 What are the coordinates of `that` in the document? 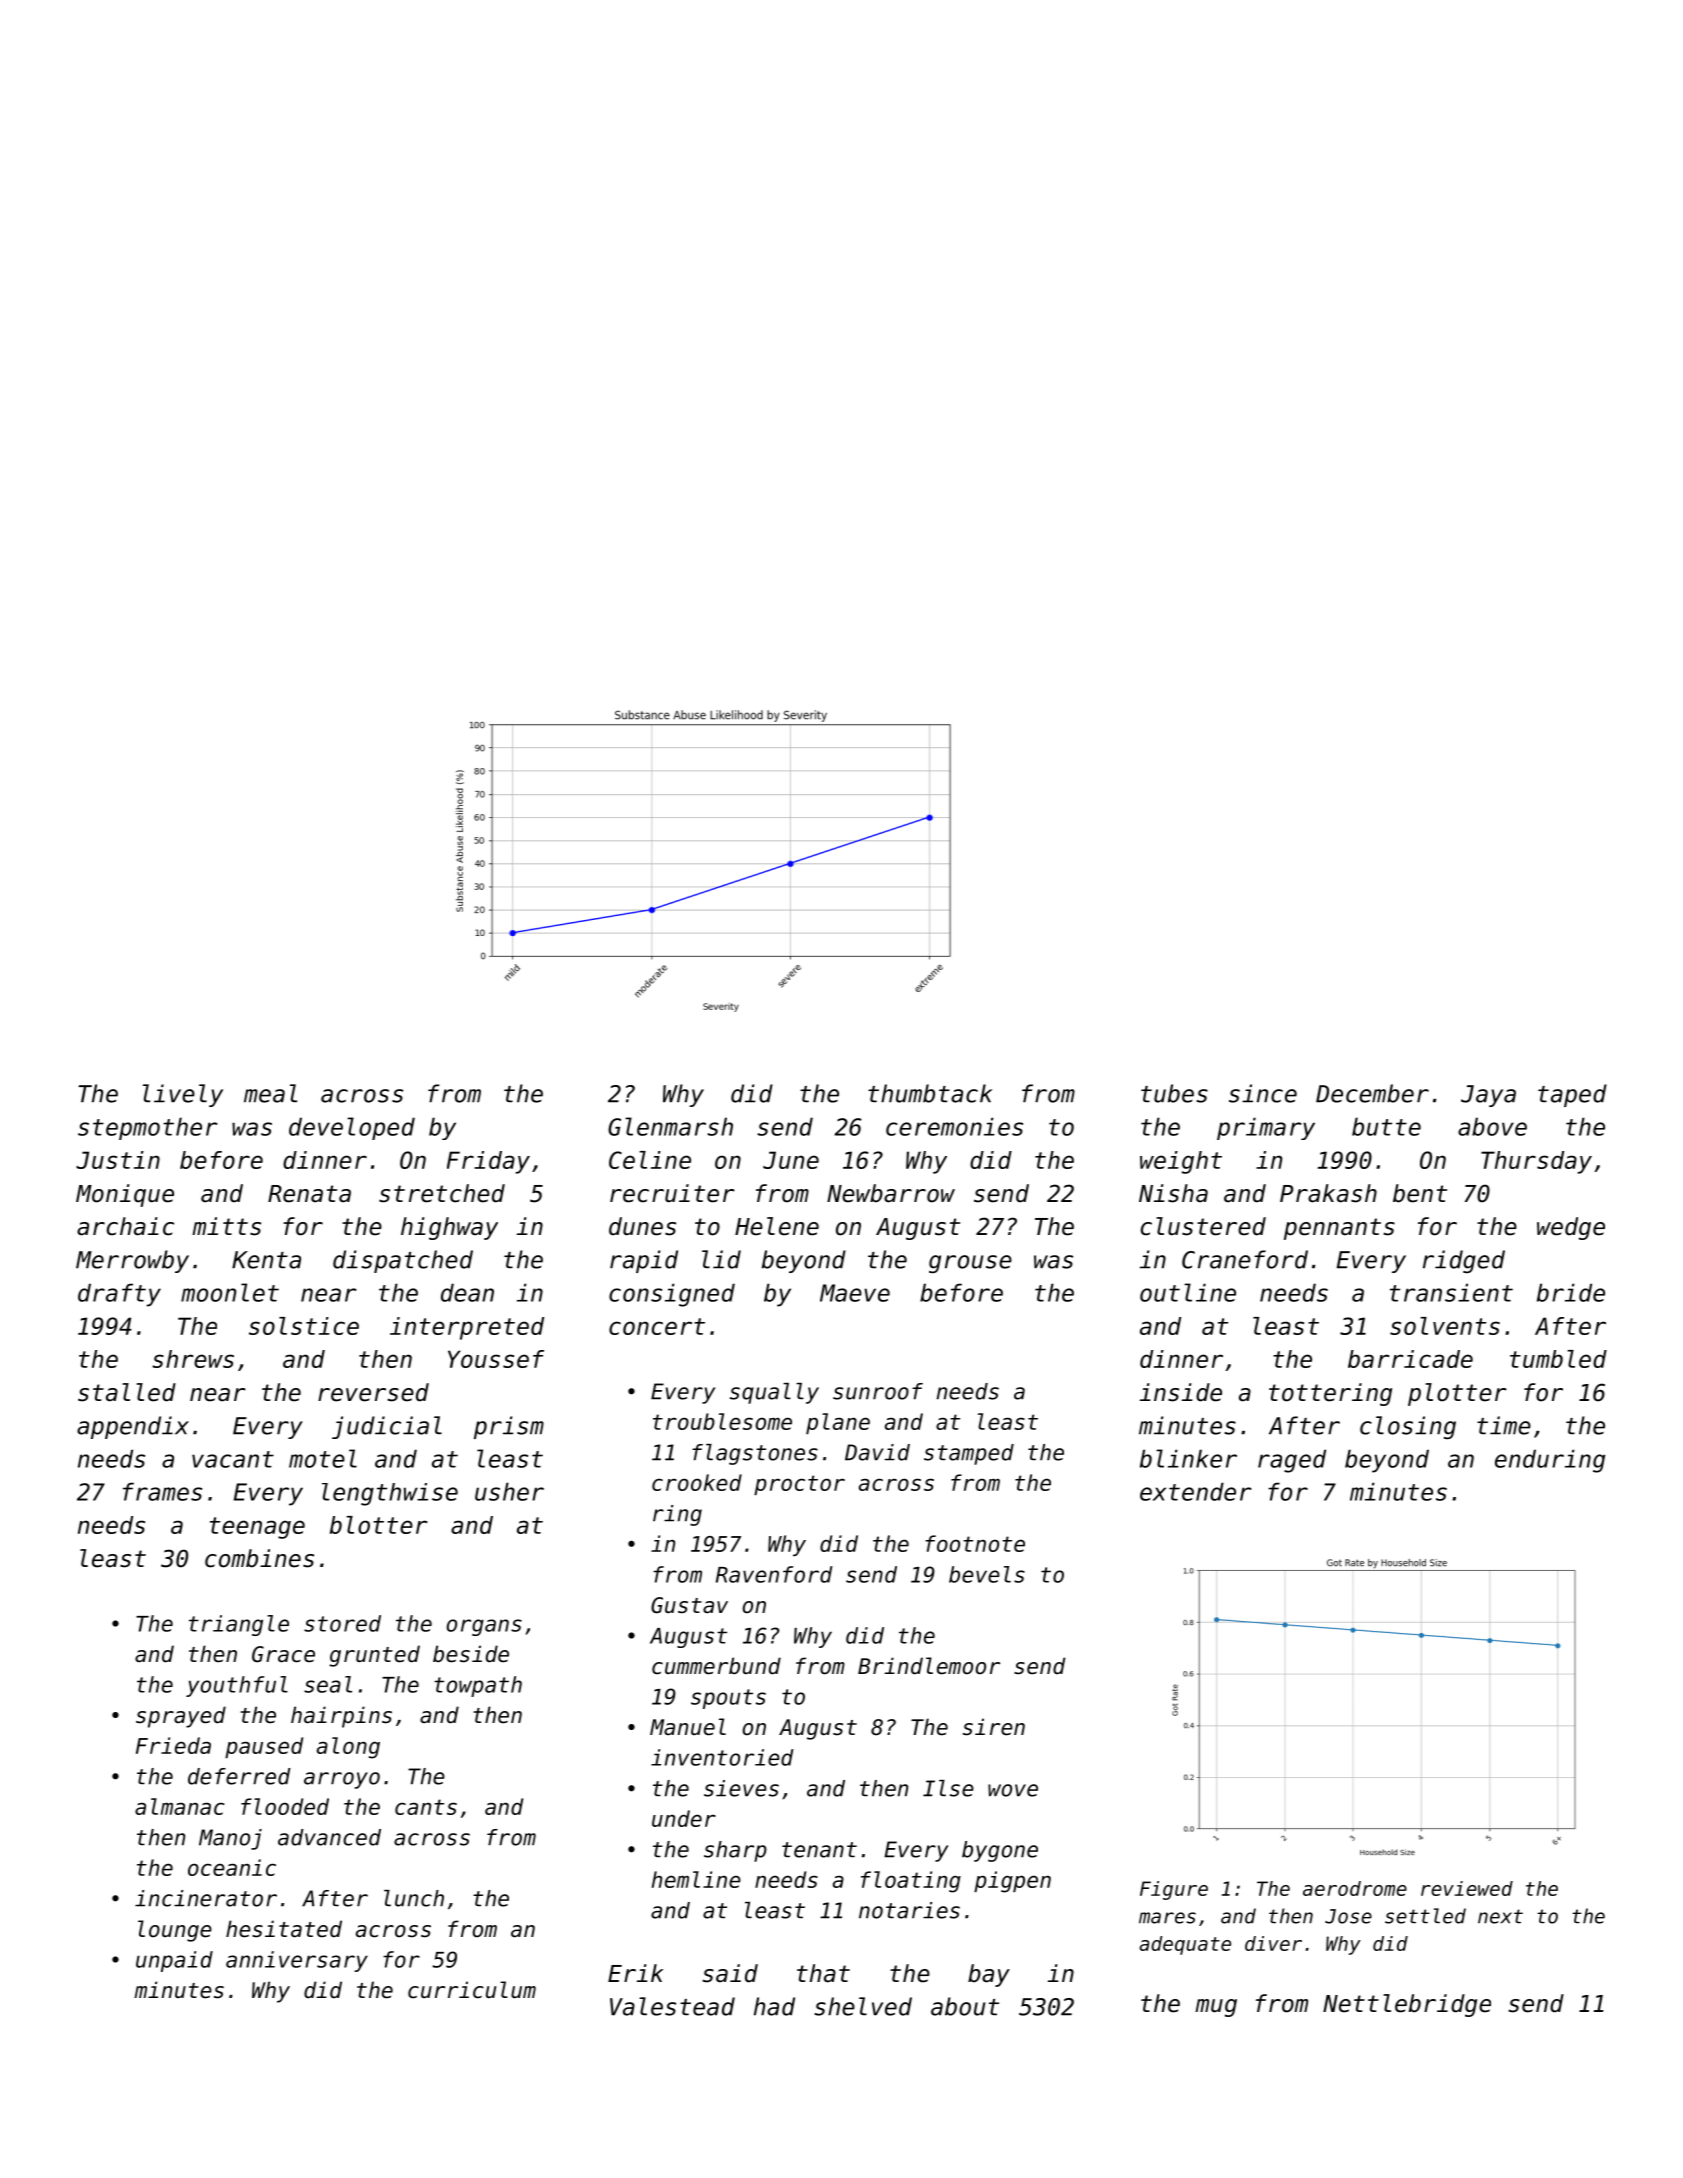 It's located at (823, 1973).
